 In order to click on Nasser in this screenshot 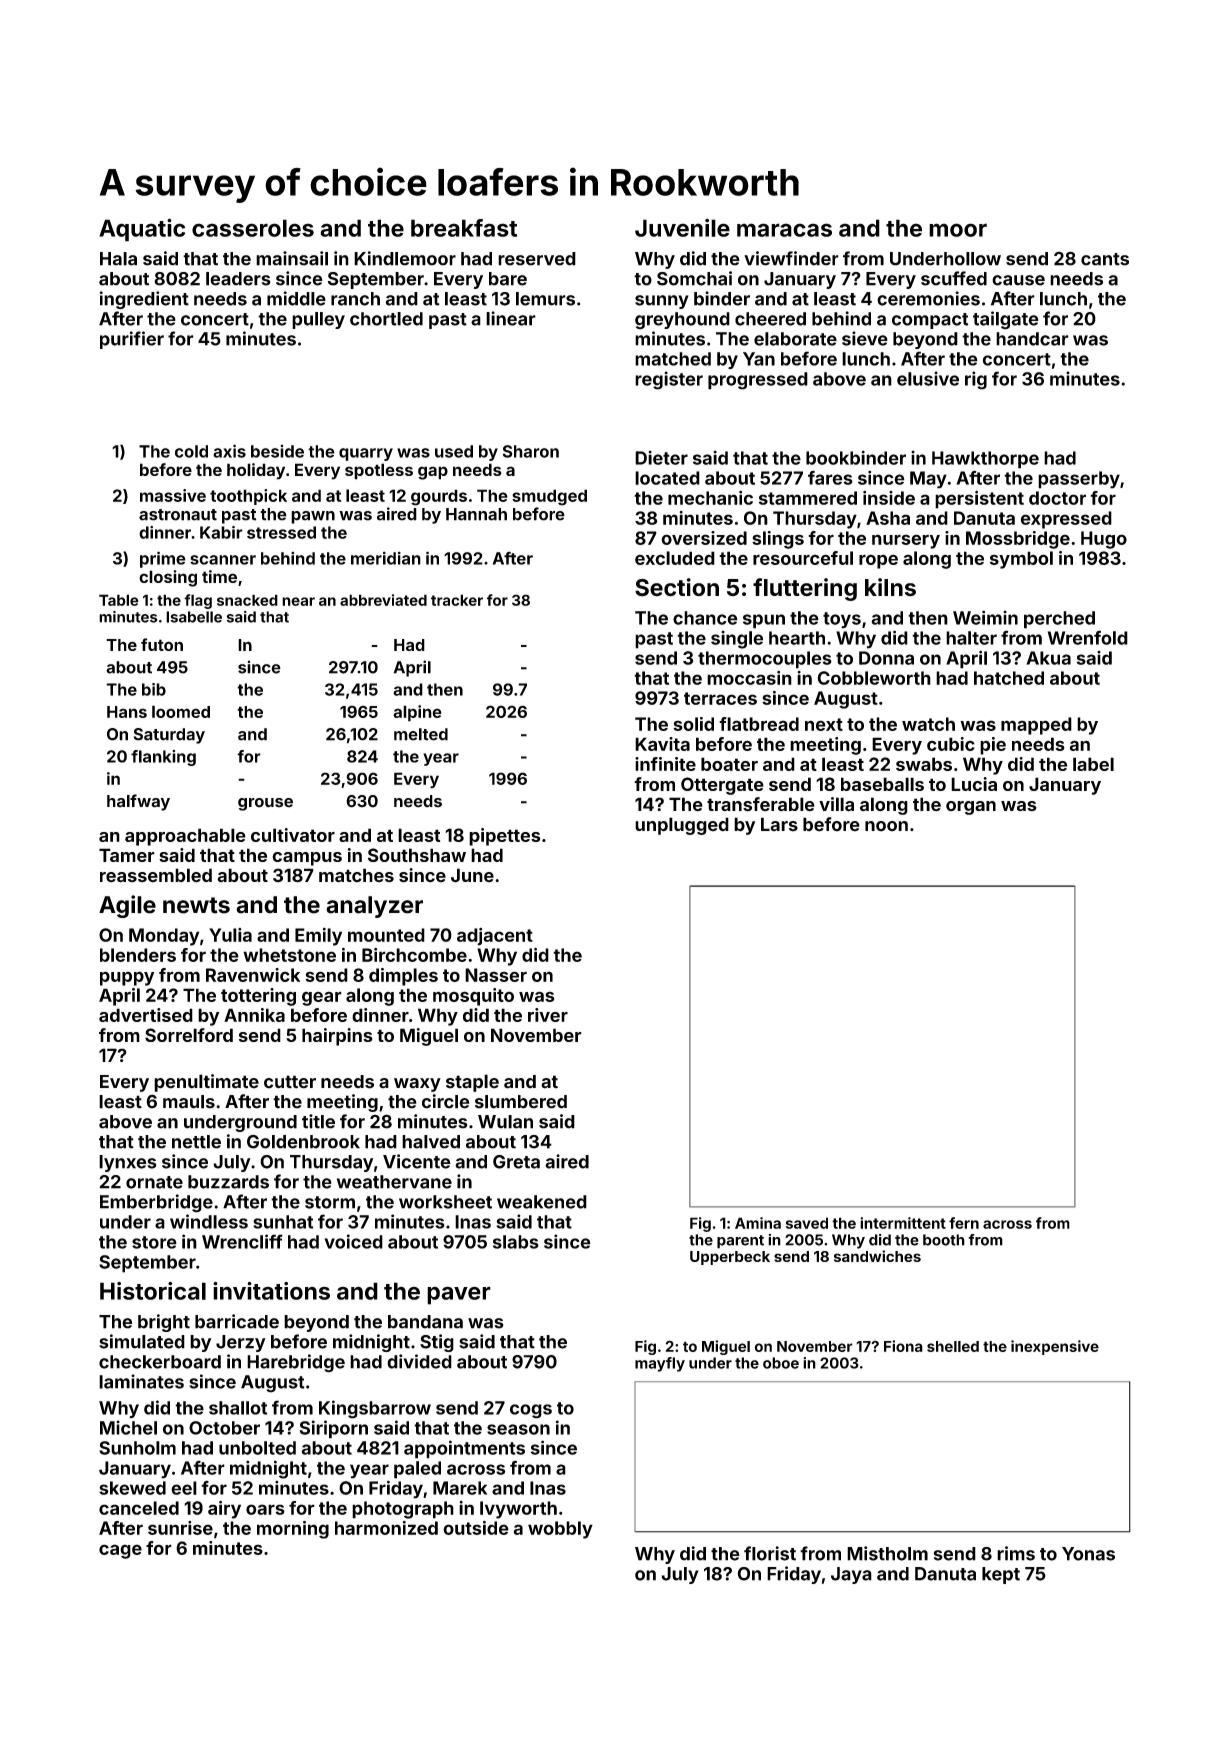, I will do `click(496, 975)`.
